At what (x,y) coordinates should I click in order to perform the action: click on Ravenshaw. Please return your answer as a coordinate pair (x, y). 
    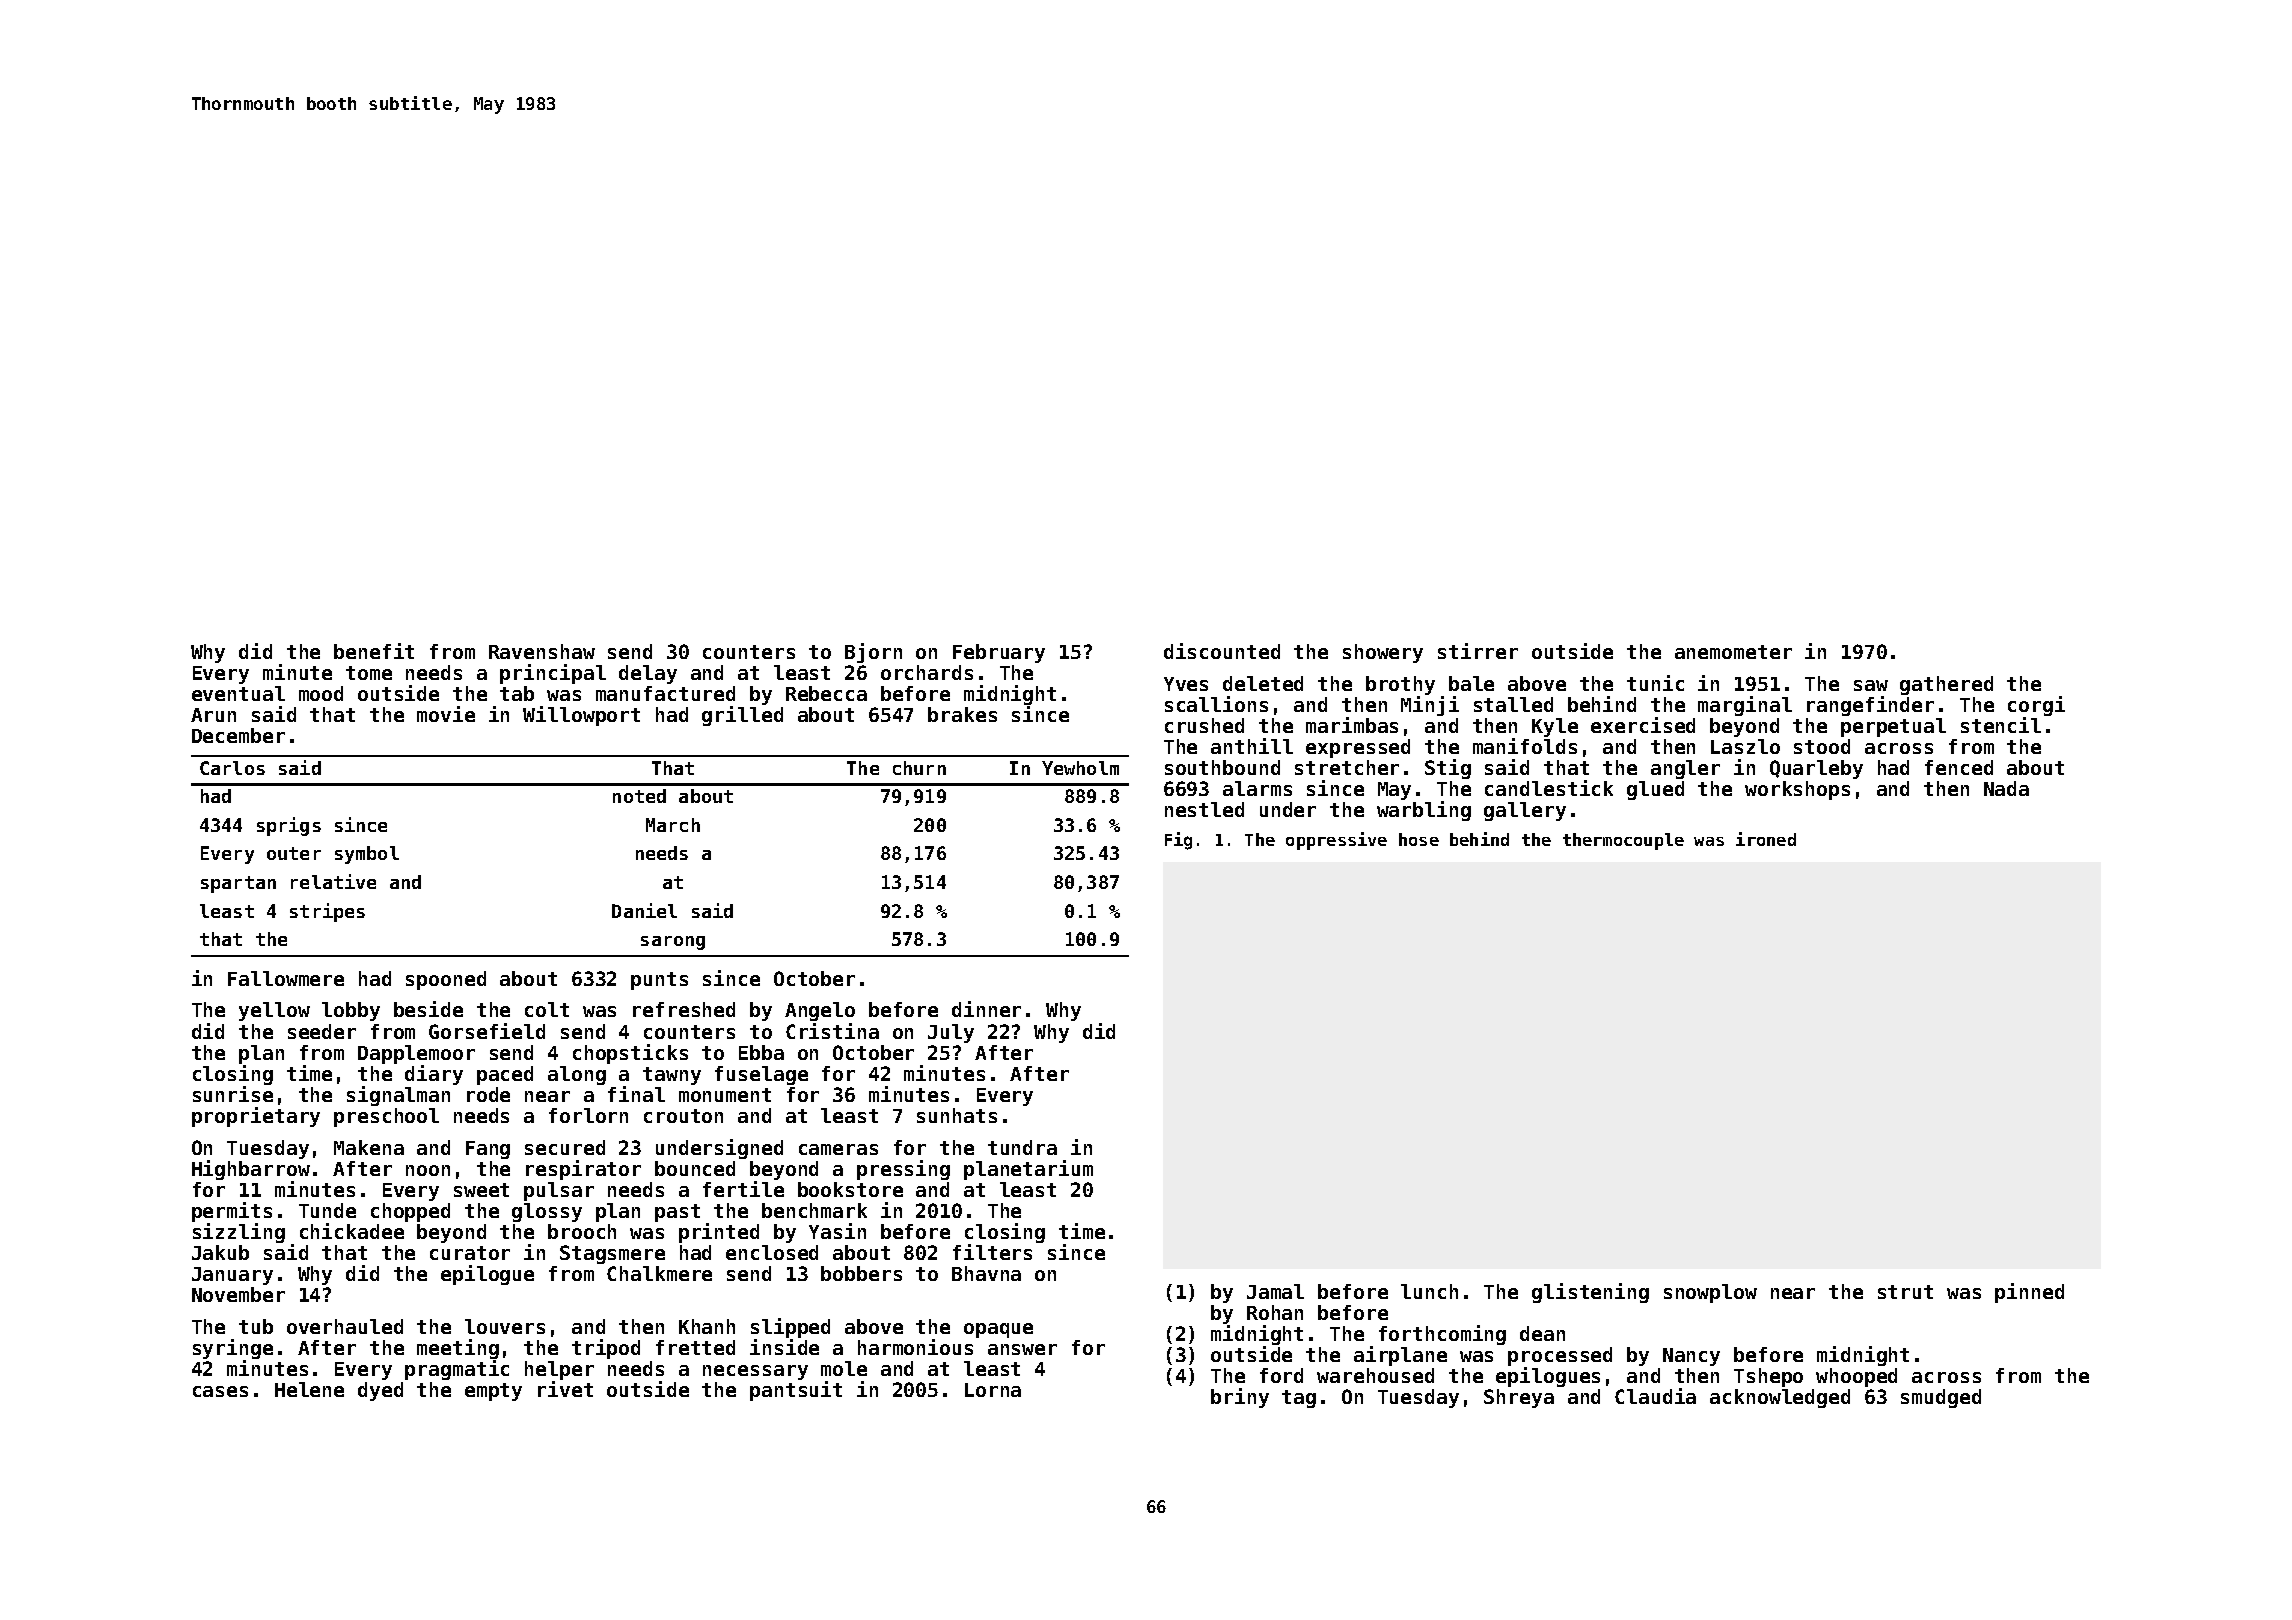
    Looking at the image, I should click on (542, 651).
